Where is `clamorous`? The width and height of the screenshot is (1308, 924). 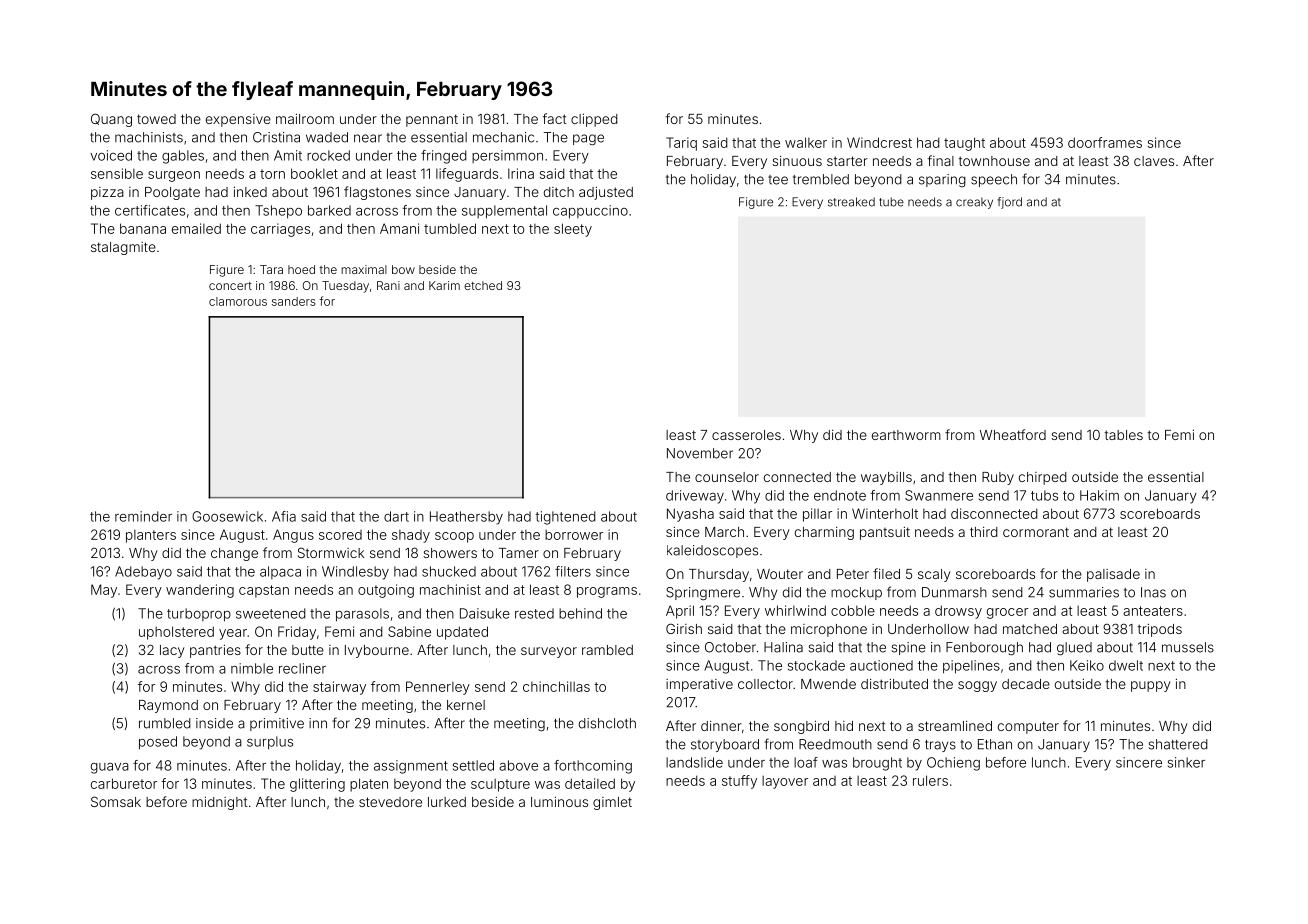 clamorous is located at coordinates (238, 301).
